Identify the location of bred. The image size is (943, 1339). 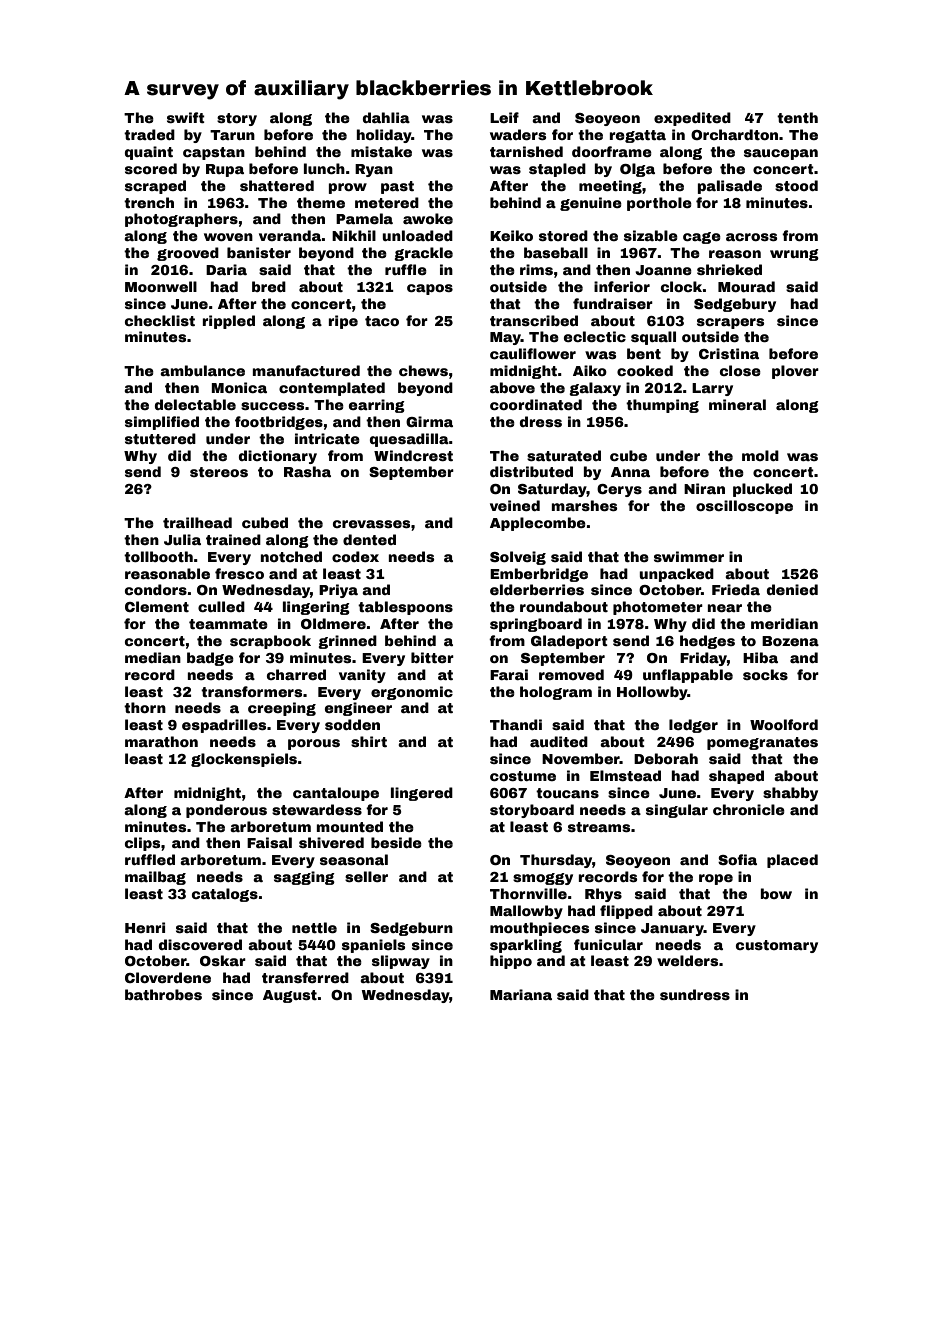
(269, 286).
